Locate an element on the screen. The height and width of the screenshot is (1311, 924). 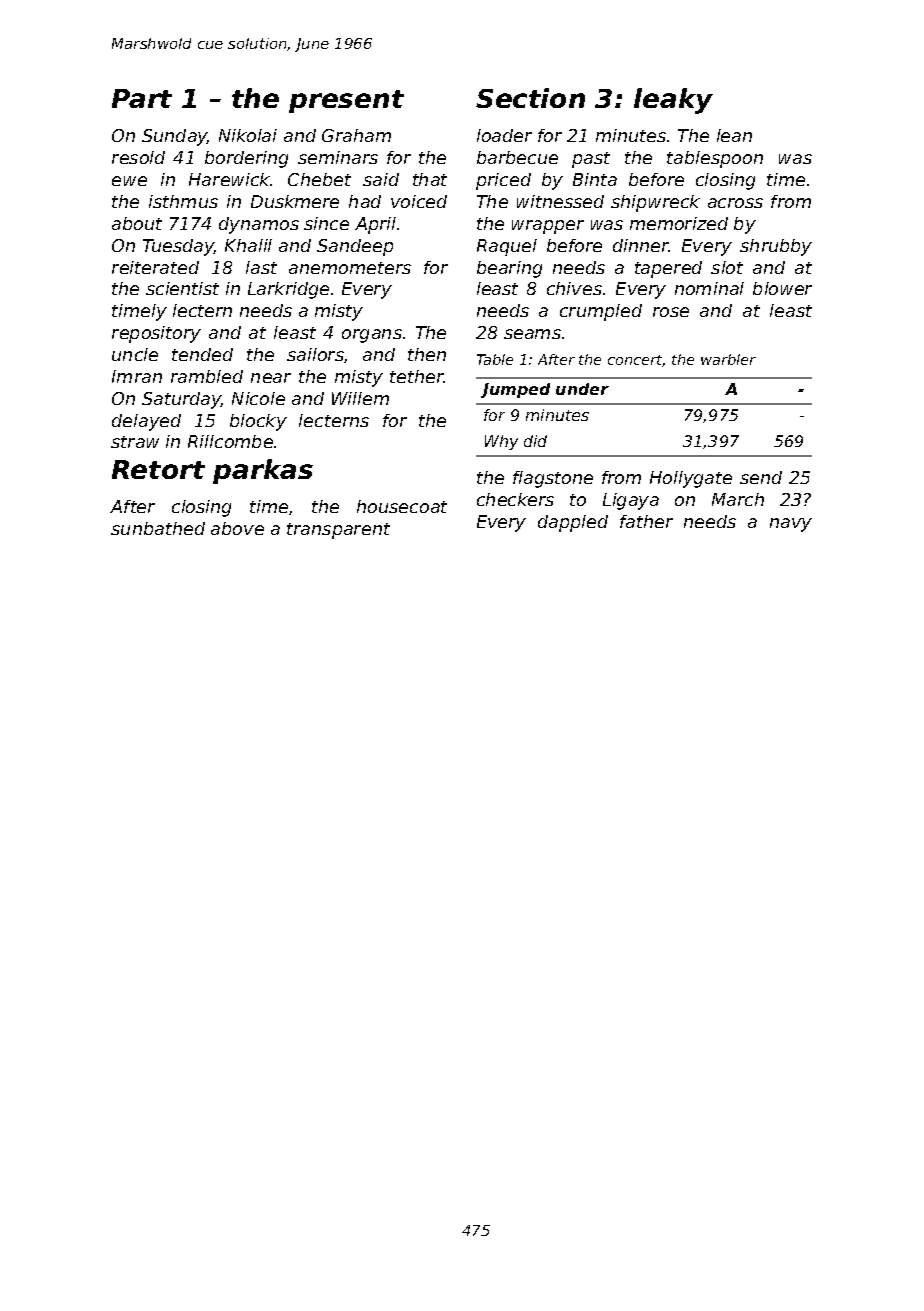
present is located at coordinates (346, 101).
